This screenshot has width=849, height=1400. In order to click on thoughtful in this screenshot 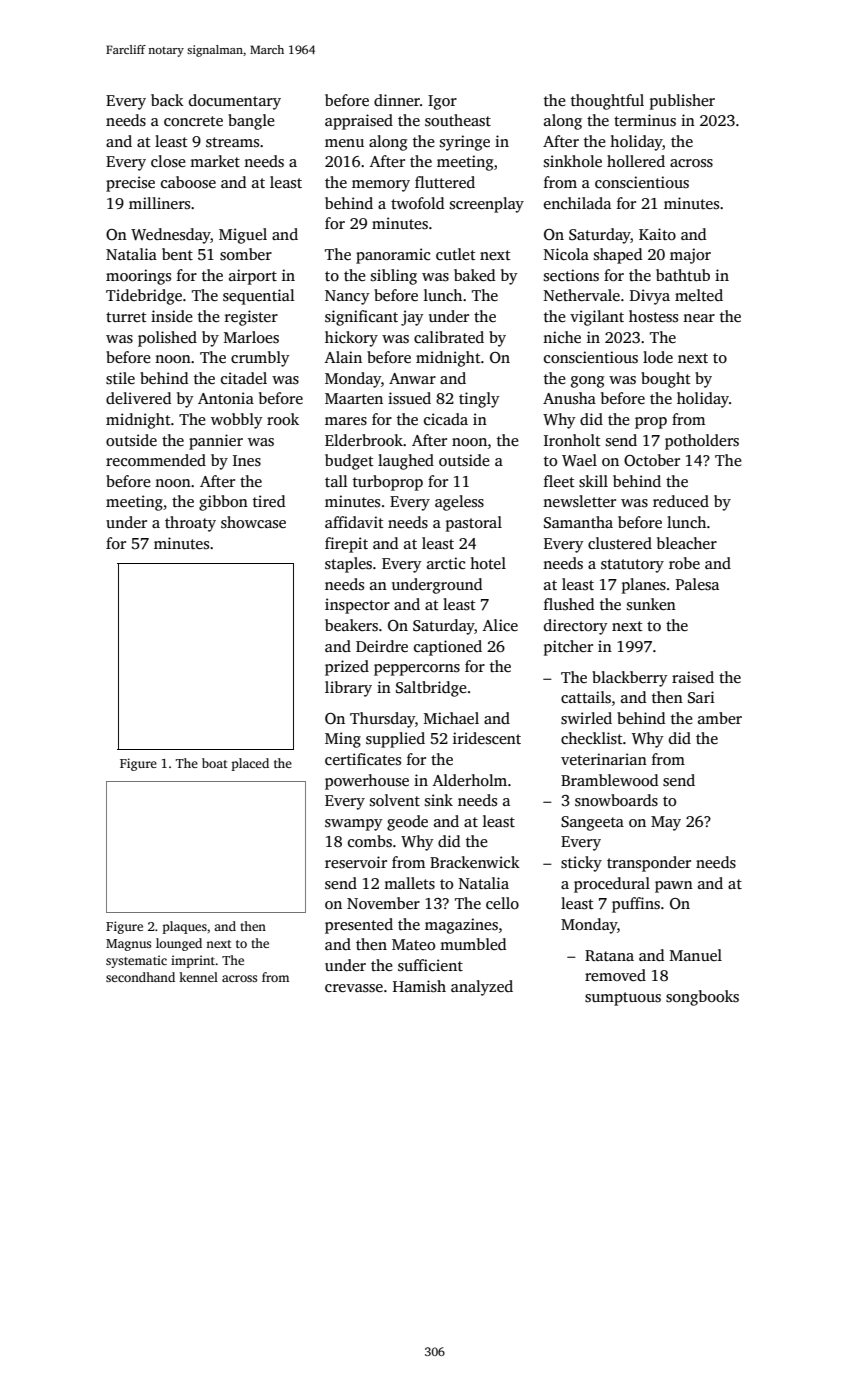, I will do `click(607, 102)`.
